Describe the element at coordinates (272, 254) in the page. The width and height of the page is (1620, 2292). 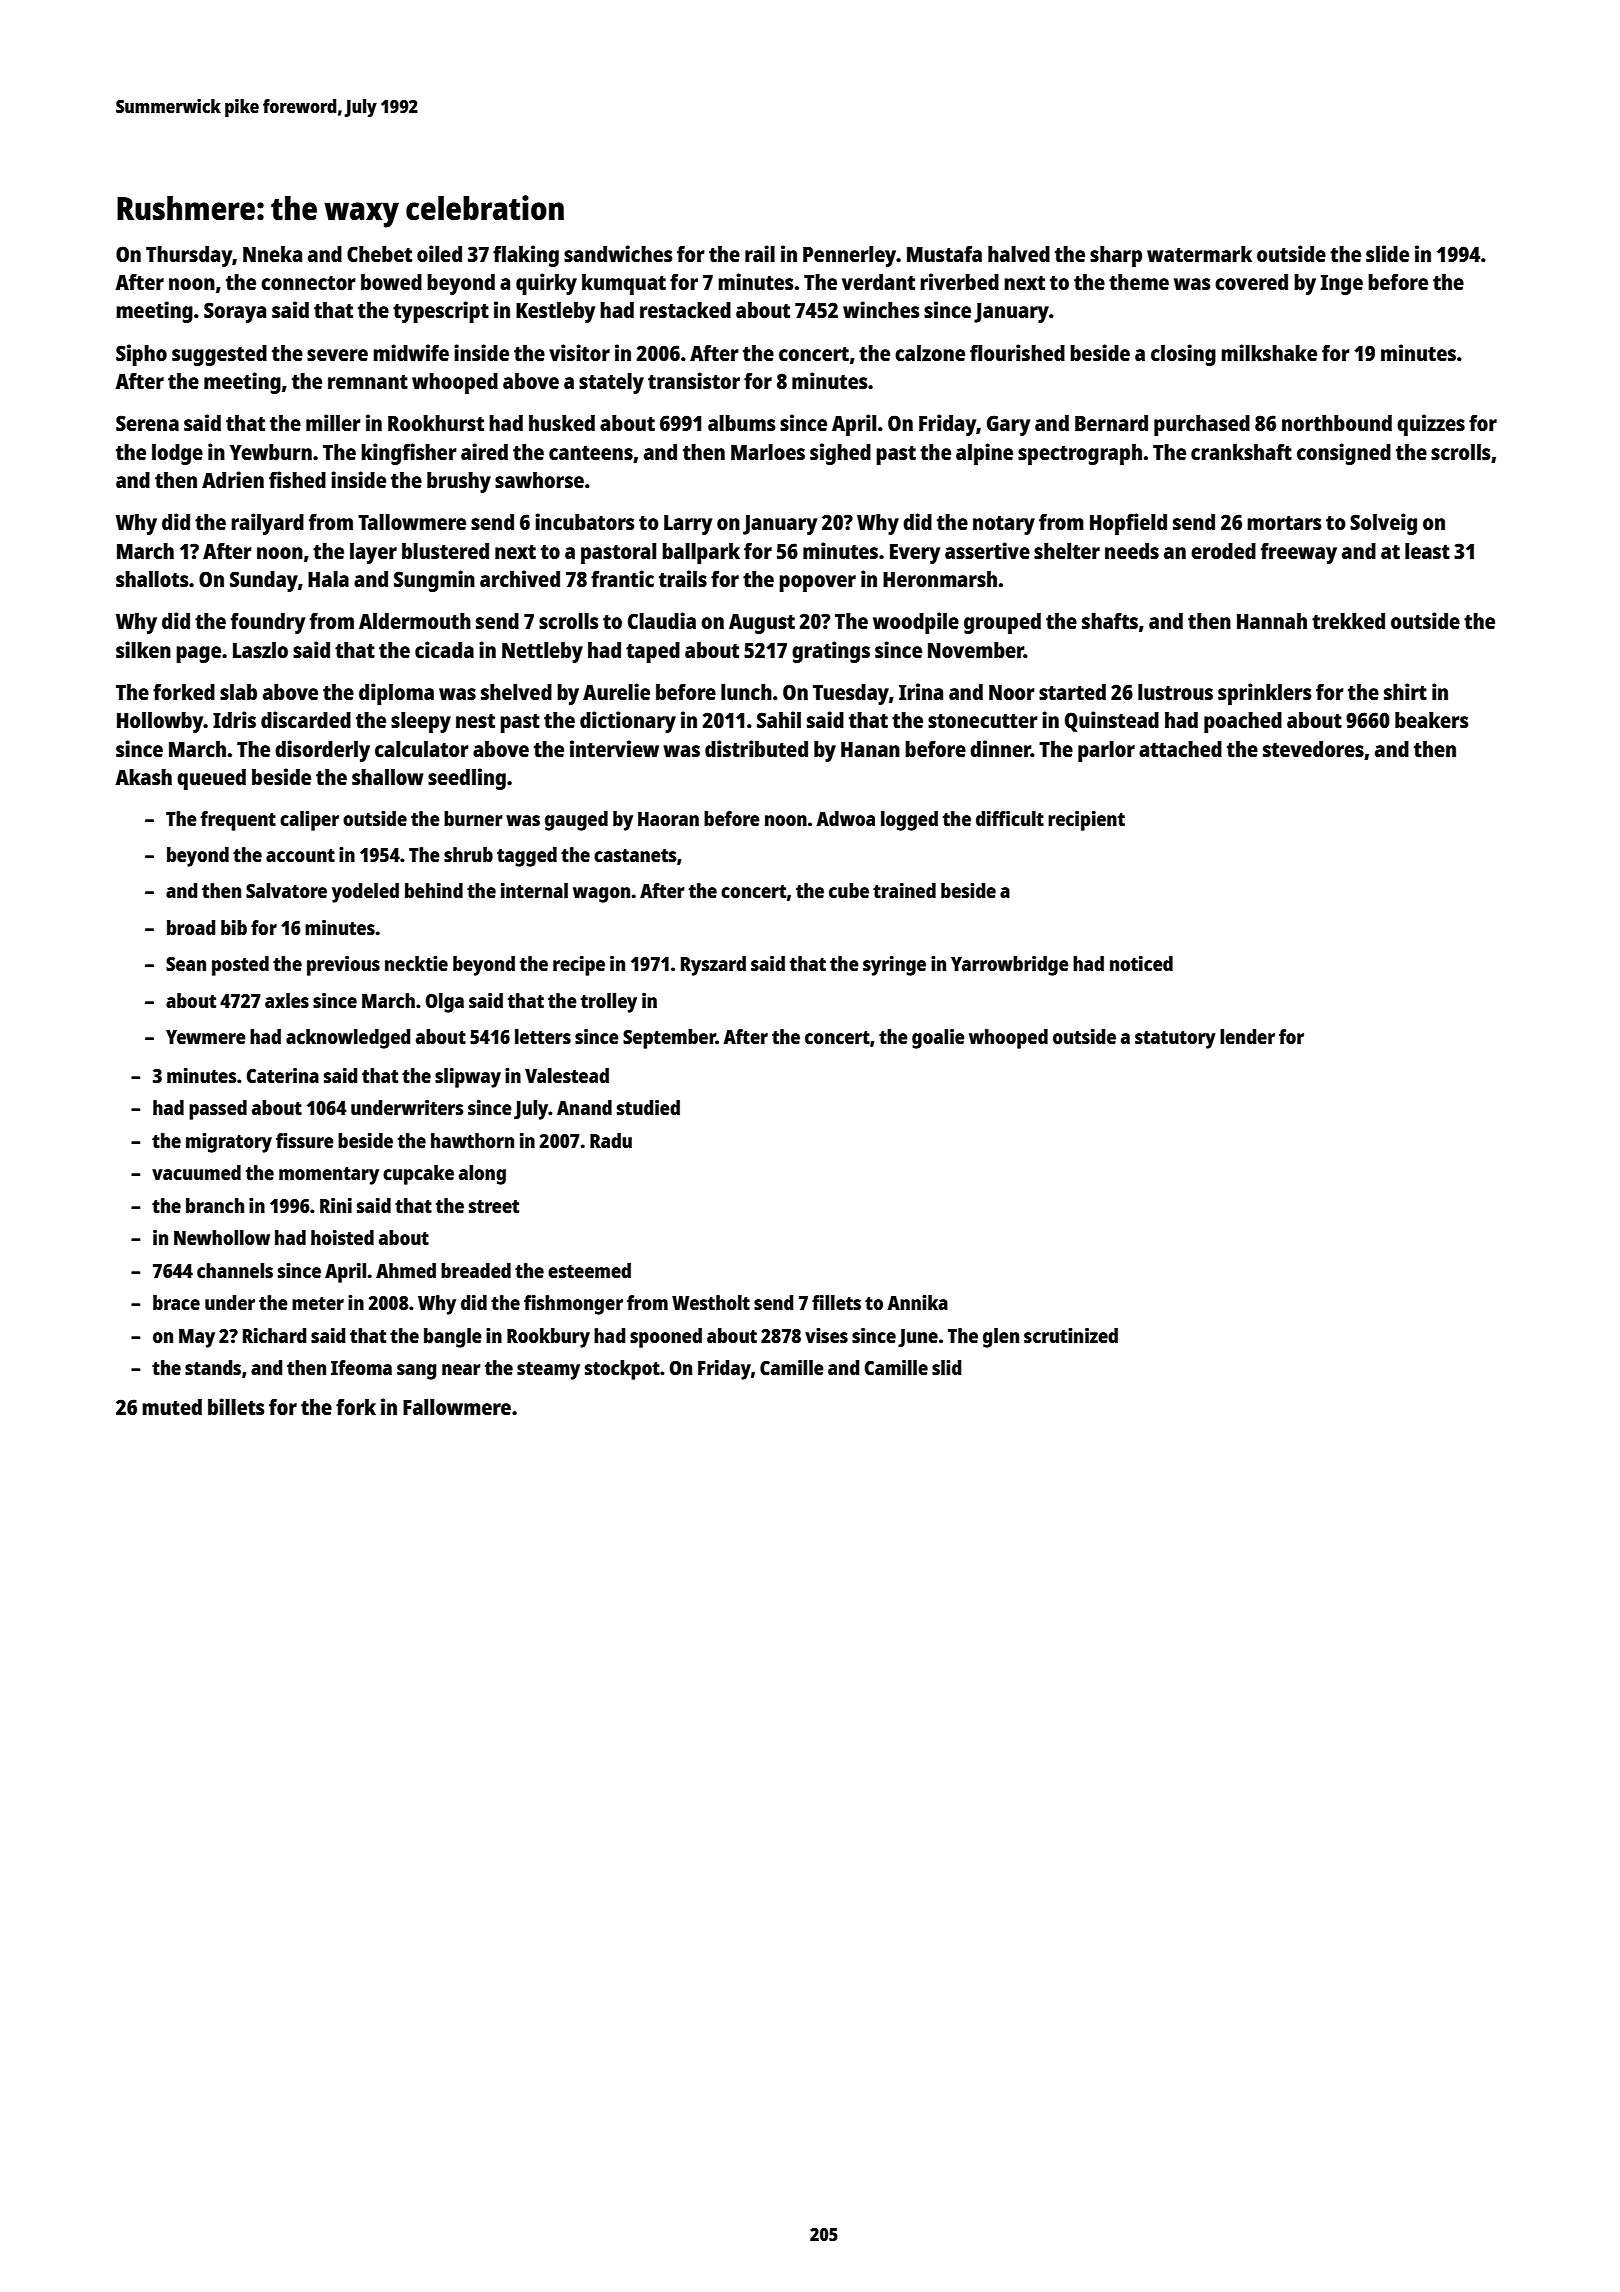
I see `Nneka` at that location.
